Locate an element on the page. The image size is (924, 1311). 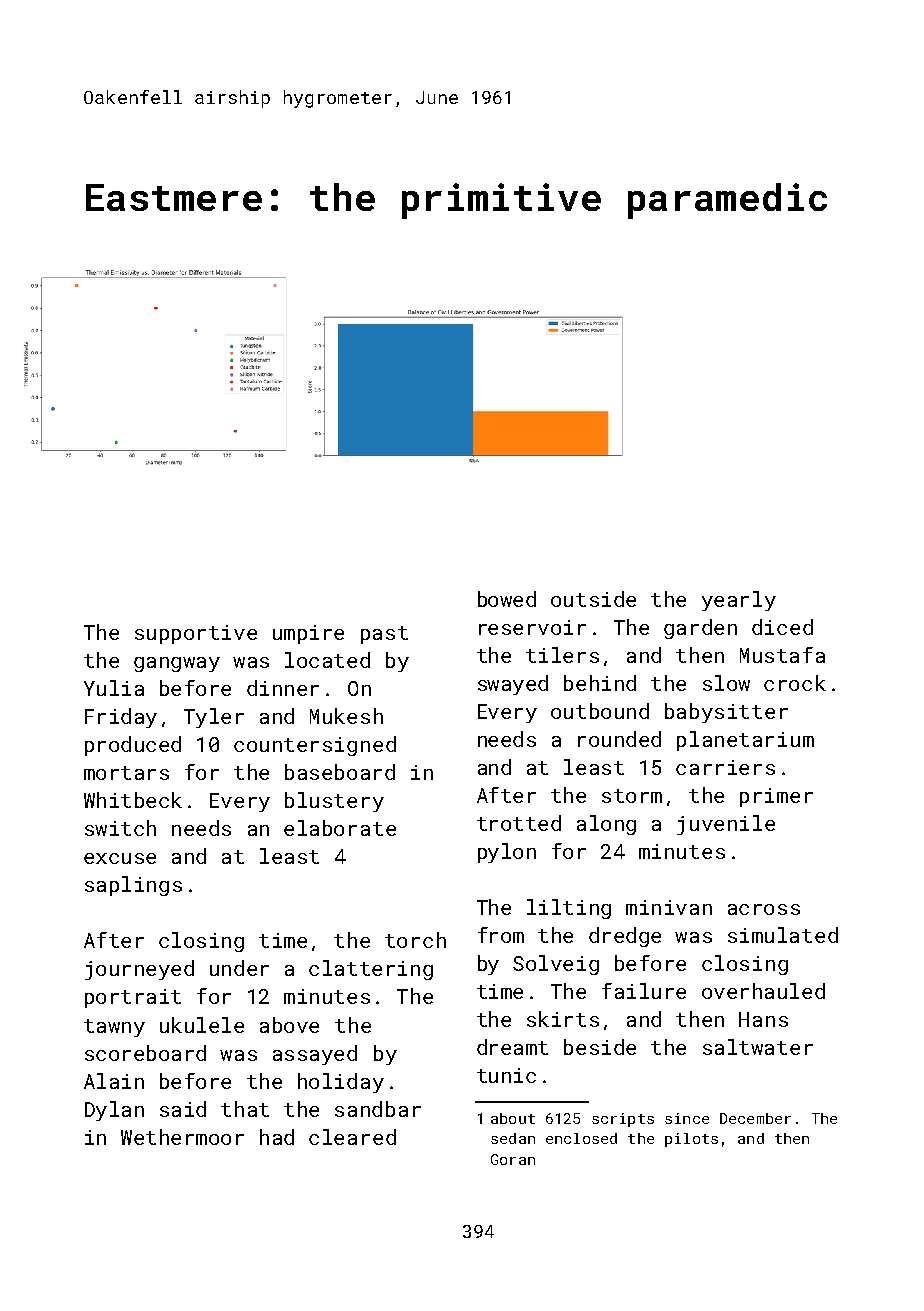
excuse is located at coordinates (120, 858).
